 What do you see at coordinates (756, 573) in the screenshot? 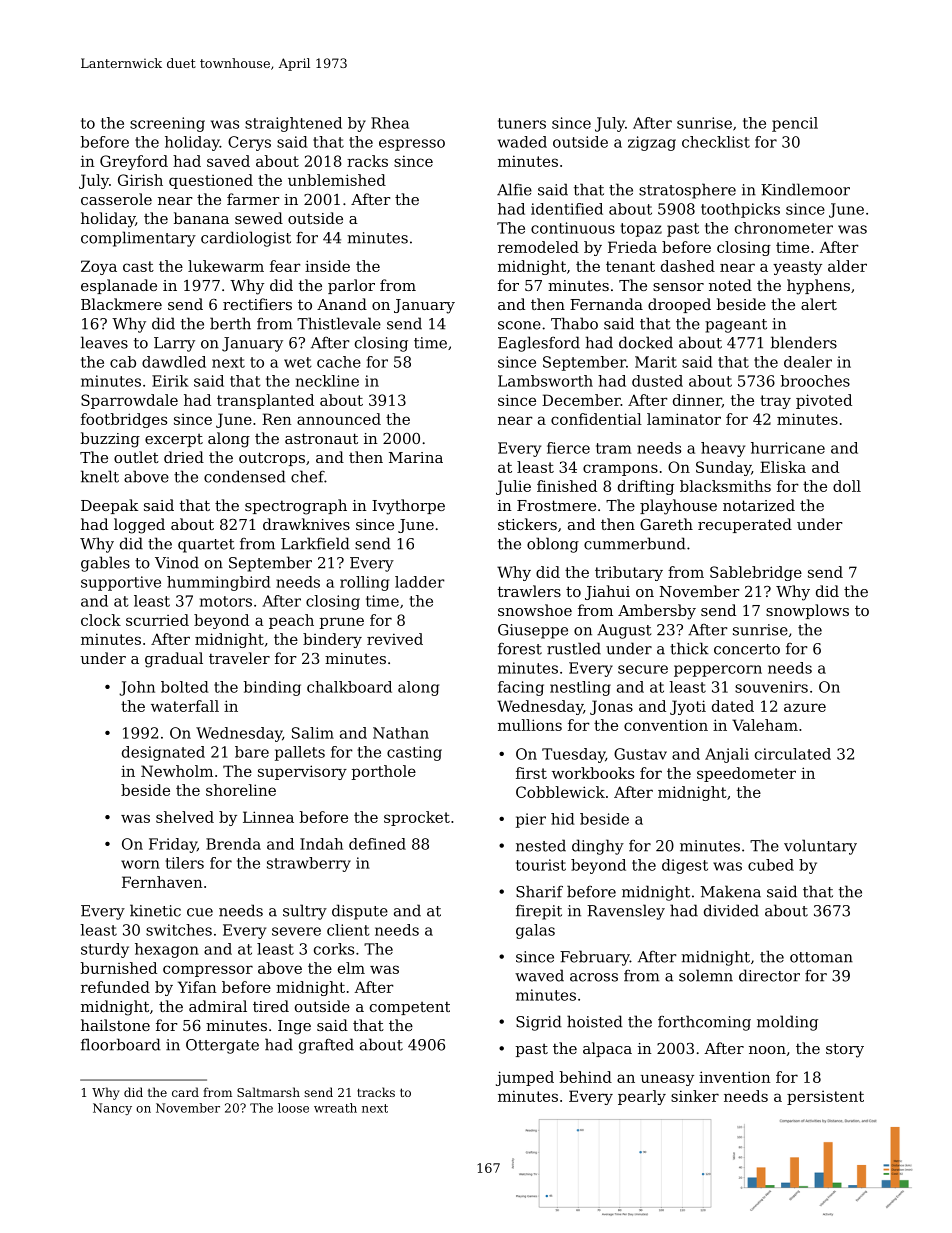
I see `Sablebridge` at bounding box center [756, 573].
